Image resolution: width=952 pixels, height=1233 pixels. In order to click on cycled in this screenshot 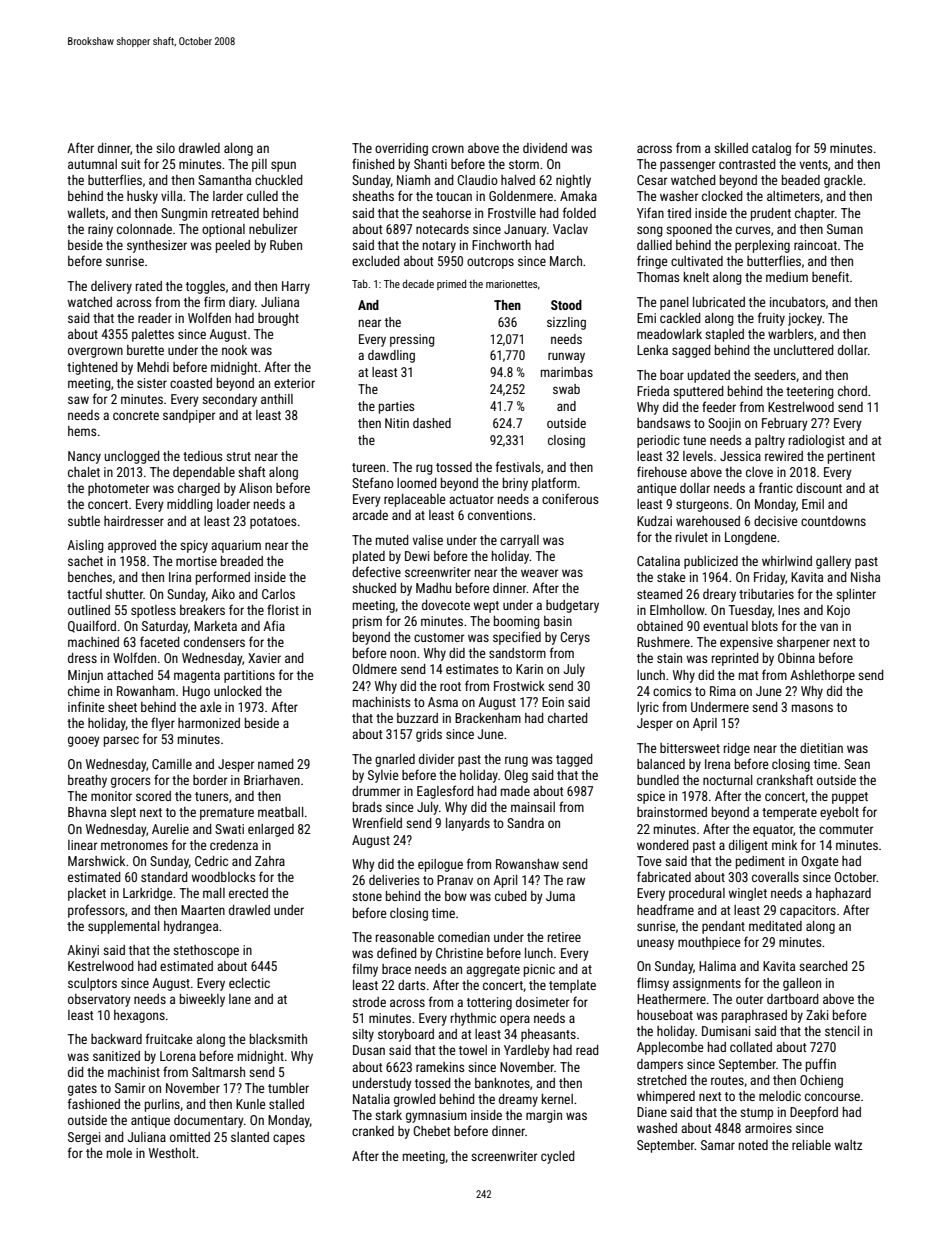, I will do `click(558, 1157)`.
